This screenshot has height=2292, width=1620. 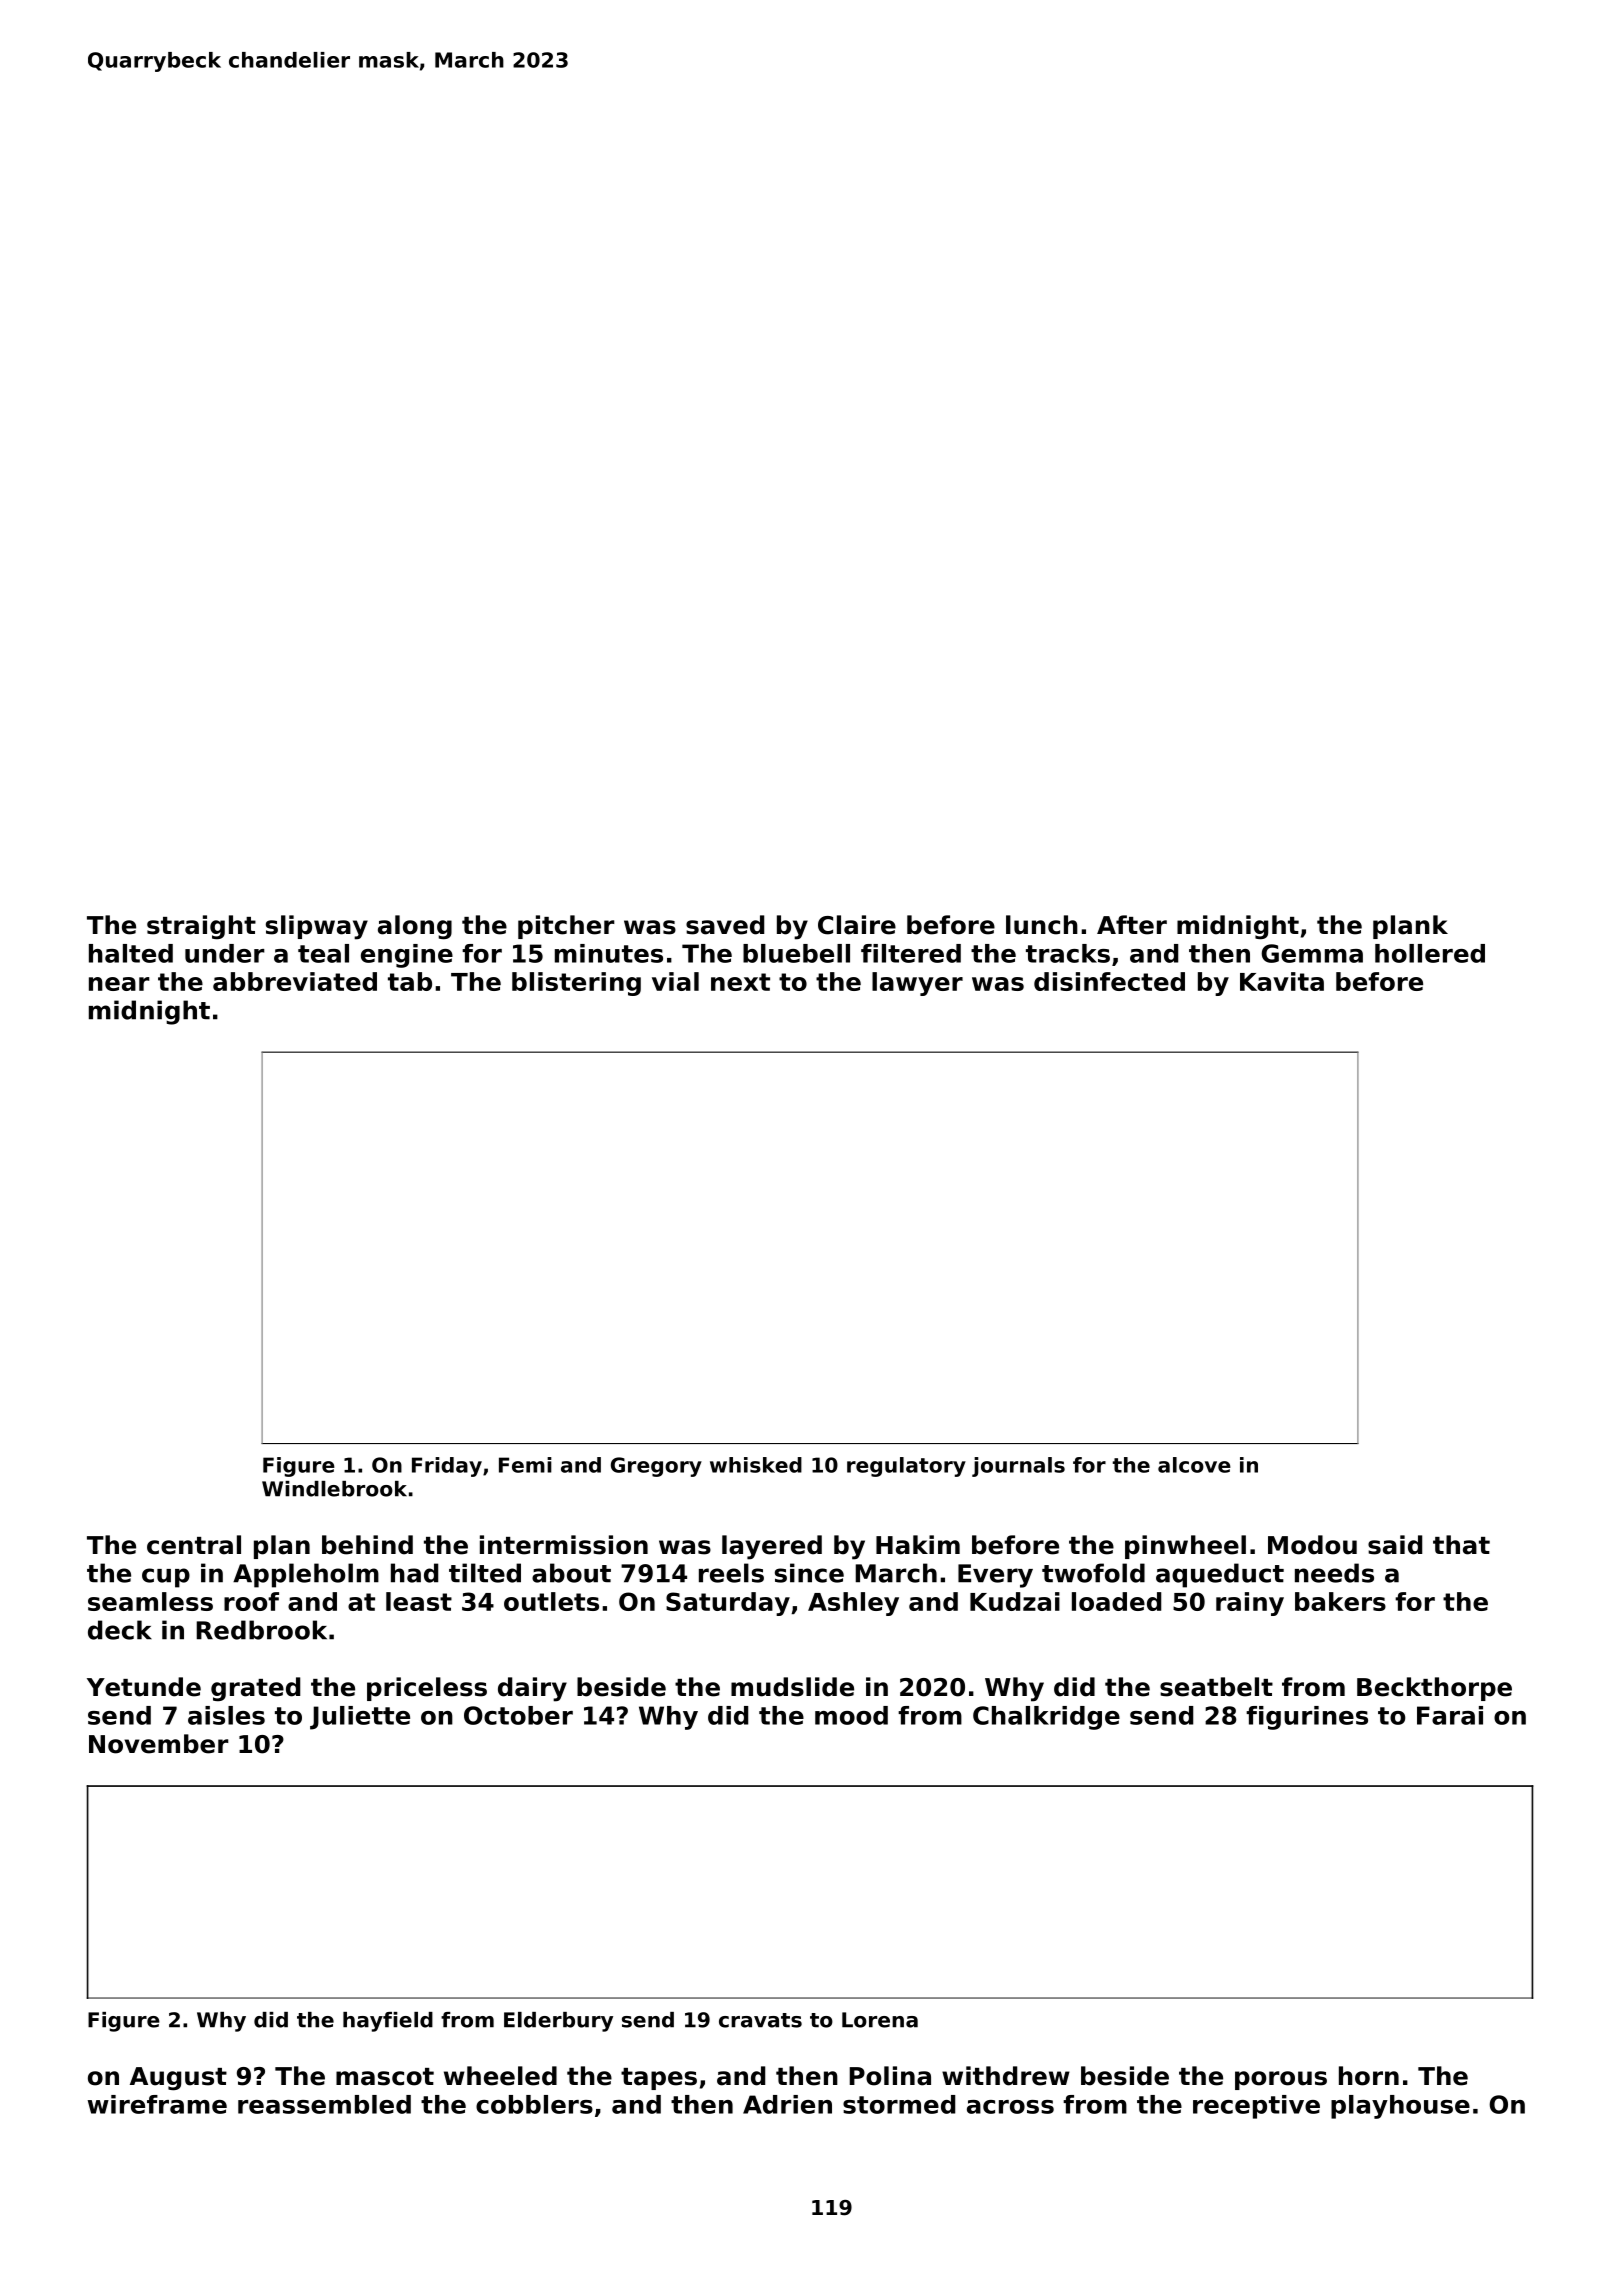 I want to click on Farai, so click(x=1450, y=1715).
